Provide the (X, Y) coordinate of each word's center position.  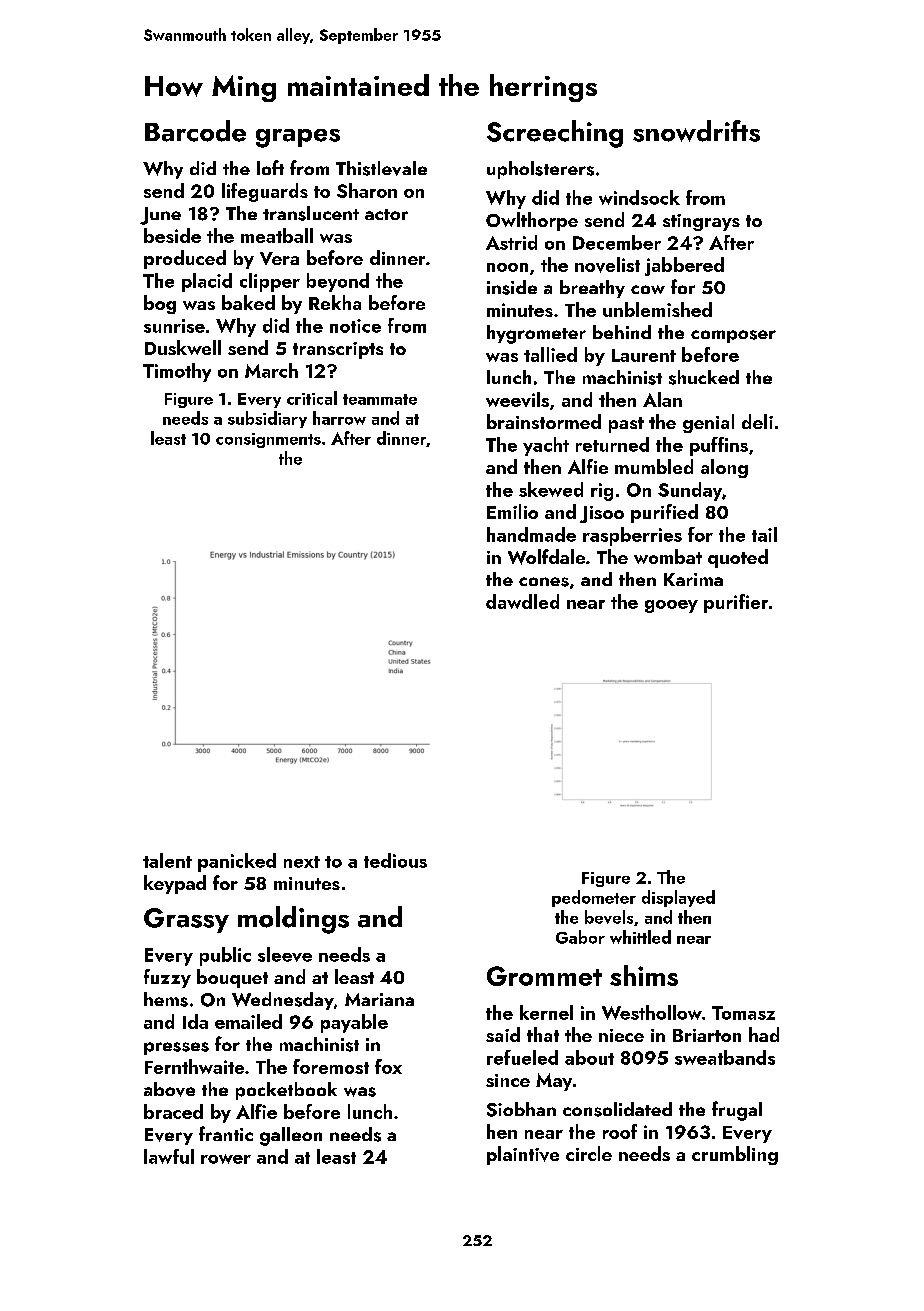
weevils (517, 399)
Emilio (512, 511)
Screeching (555, 134)
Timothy (177, 372)
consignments (268, 440)
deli (757, 421)
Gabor (580, 937)
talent (167, 860)
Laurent (644, 355)
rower (226, 1159)
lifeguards (265, 192)
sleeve (285, 954)
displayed (678, 898)
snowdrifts (696, 131)
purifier (736, 603)
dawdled (522, 601)
